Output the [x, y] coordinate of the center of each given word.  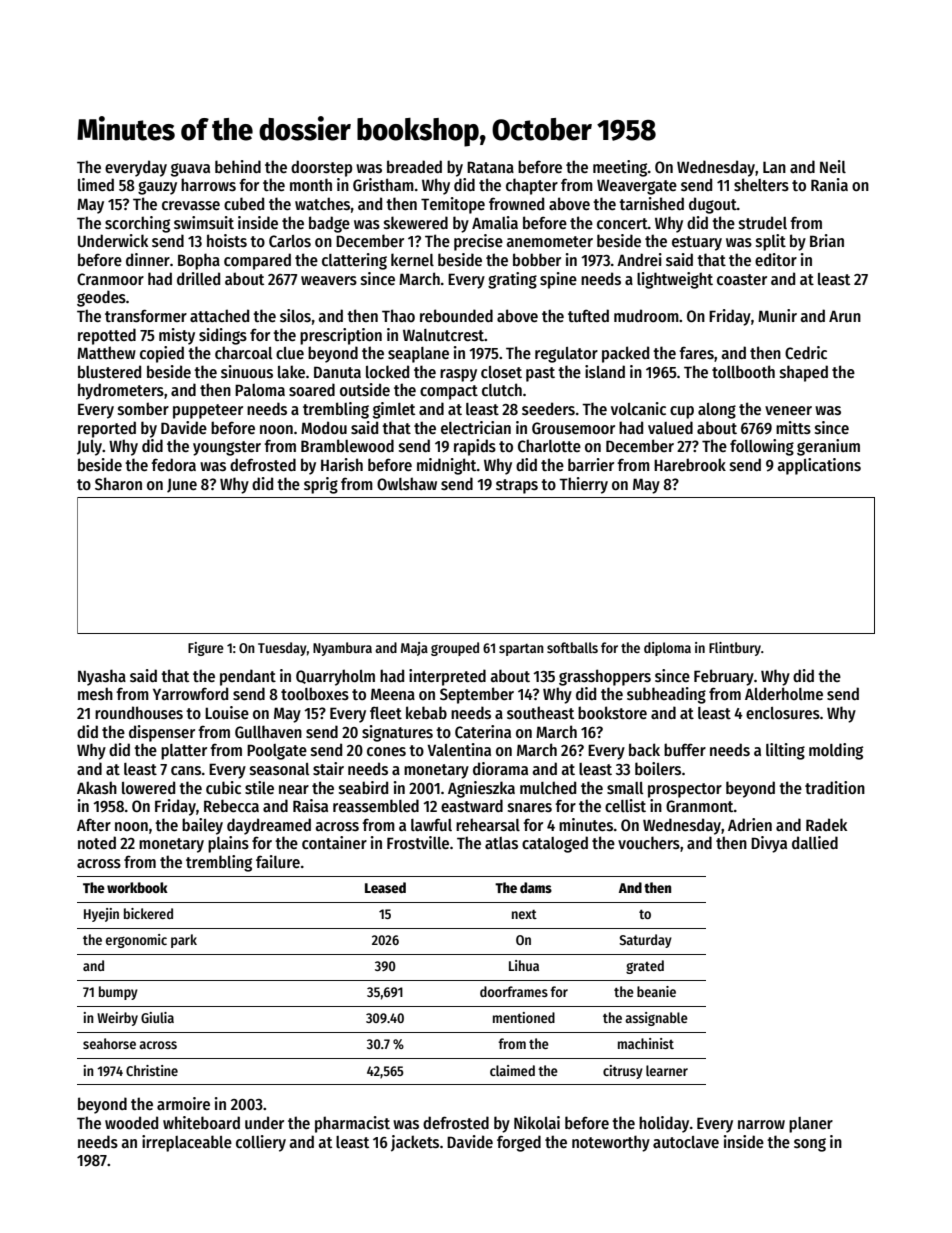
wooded [131, 1122]
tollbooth [743, 371]
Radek [826, 824]
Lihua [524, 965]
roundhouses [139, 713]
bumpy [118, 993]
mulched [548, 787]
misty [177, 336]
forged [519, 1143]
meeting [620, 168]
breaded [414, 166]
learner [667, 1070]
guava [190, 170]
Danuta [337, 372]
